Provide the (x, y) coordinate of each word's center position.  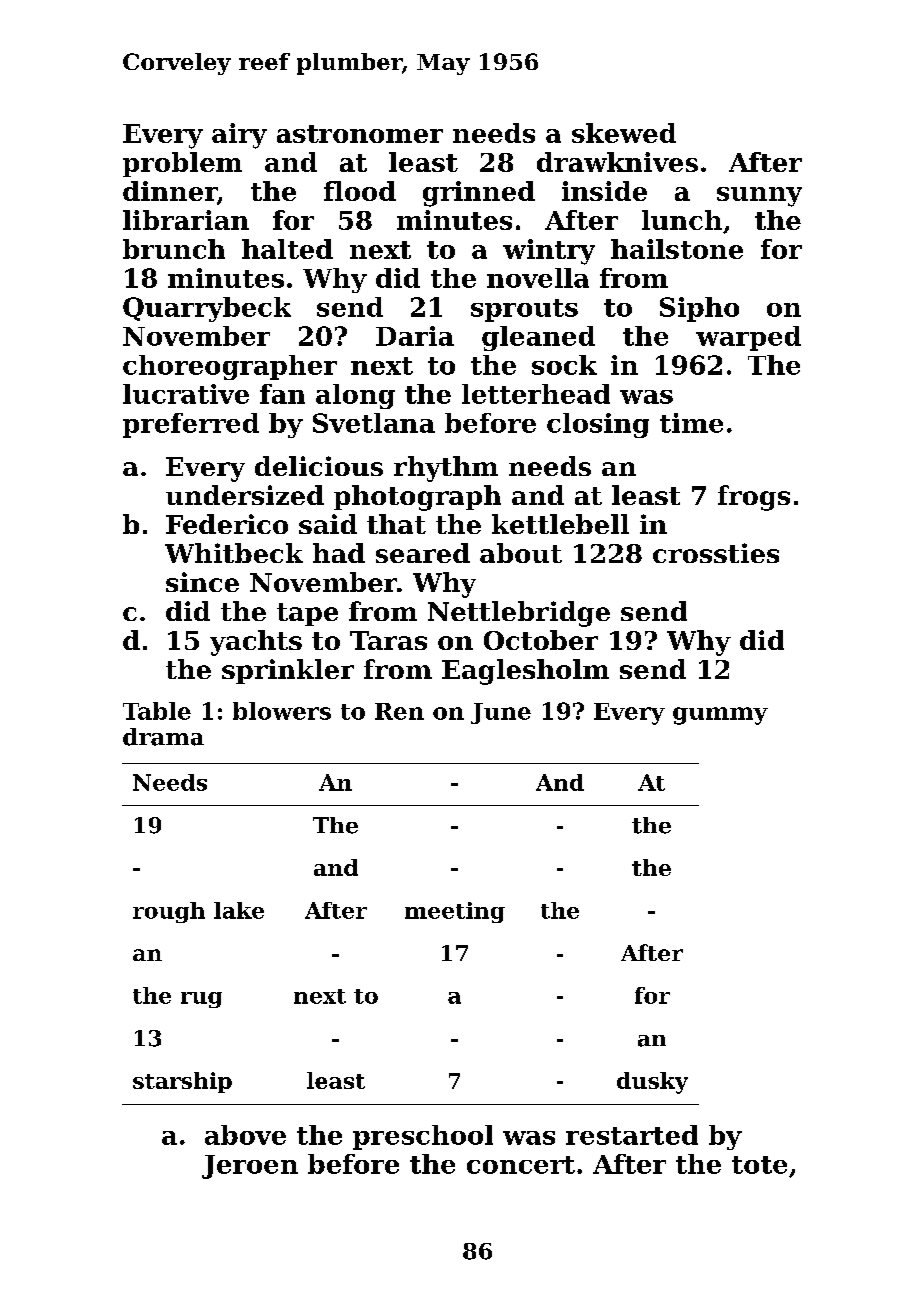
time (691, 423)
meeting (455, 912)
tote (759, 1165)
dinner (170, 191)
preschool (423, 1137)
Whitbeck (234, 553)
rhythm (446, 469)
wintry (549, 252)
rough (169, 912)
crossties (716, 553)
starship (182, 1082)
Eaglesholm (525, 672)
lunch (682, 220)
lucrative (186, 394)
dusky (652, 1083)
